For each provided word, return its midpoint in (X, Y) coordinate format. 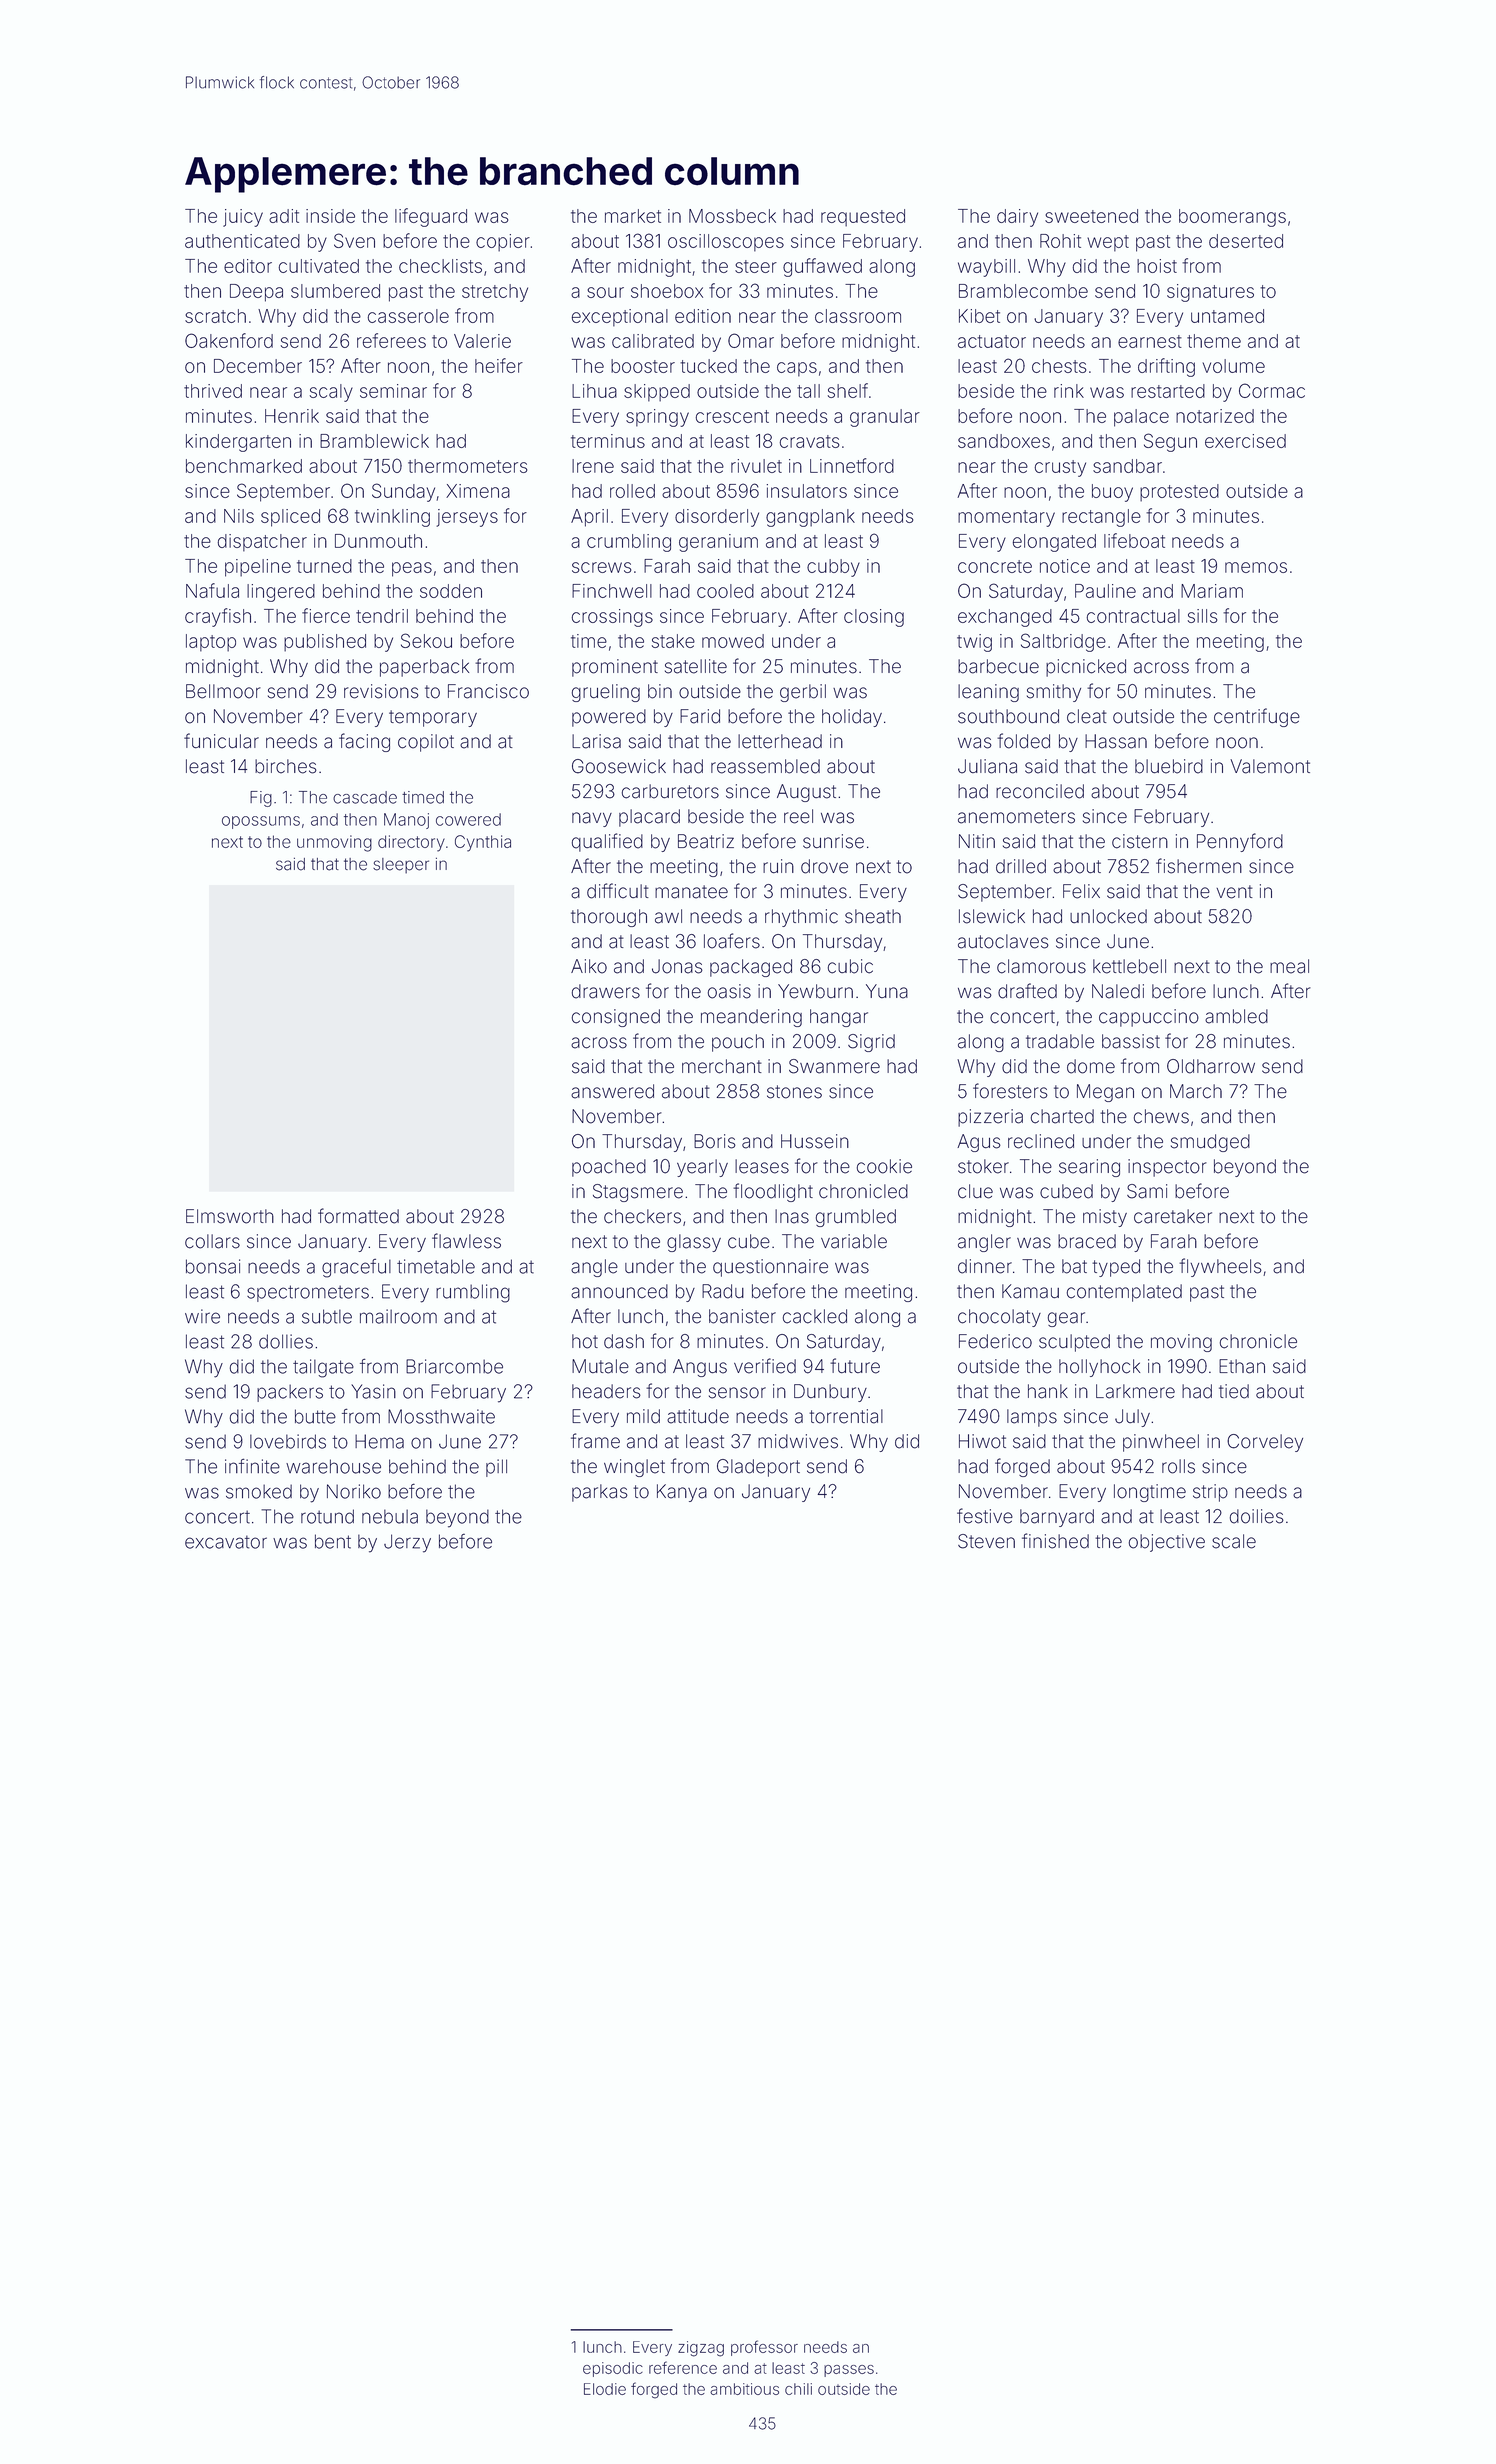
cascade (365, 797)
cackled (815, 1316)
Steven (986, 1541)
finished (1055, 1541)
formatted (358, 1216)
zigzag (701, 2349)
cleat (1087, 716)
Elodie (605, 2389)
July (1132, 1418)
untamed (1227, 316)
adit (284, 216)
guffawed (822, 267)
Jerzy (407, 1543)
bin (660, 691)
